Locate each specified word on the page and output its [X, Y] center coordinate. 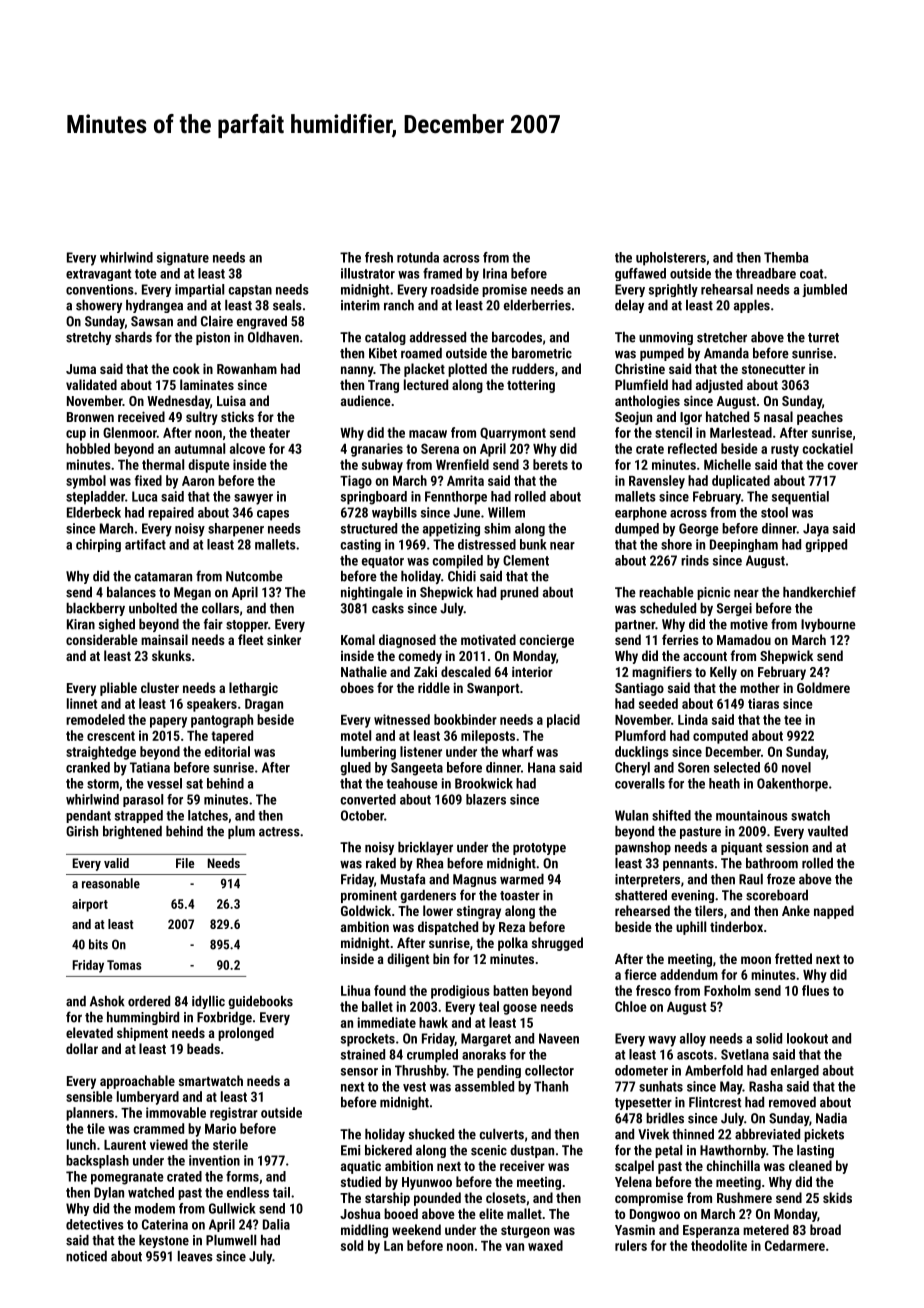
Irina [495, 273]
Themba [786, 257]
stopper [247, 626]
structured [369, 528]
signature [183, 259]
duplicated [741, 482]
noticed [86, 1256]
